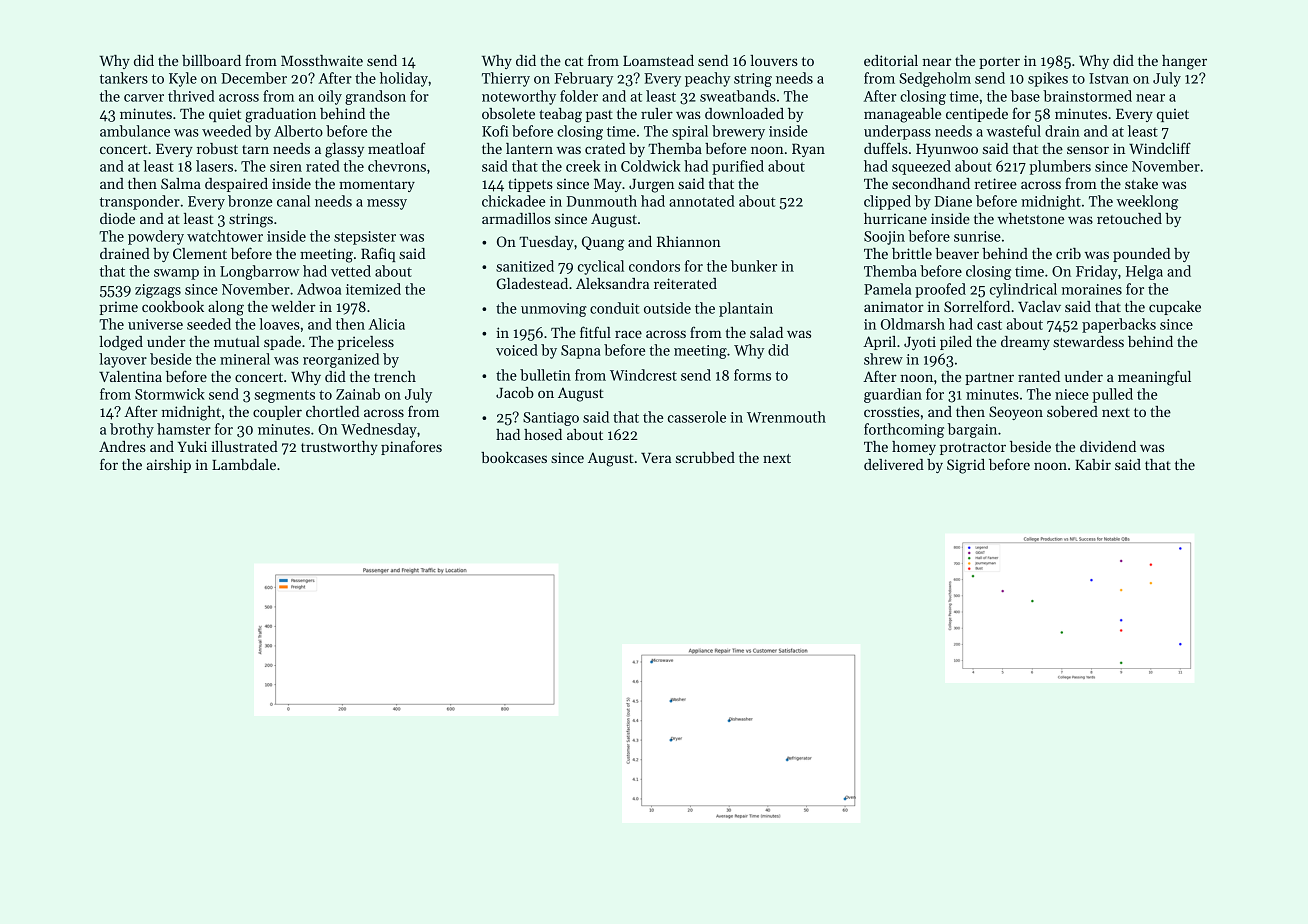 The width and height of the document is (1308, 924). I want to click on purified, so click(738, 167).
